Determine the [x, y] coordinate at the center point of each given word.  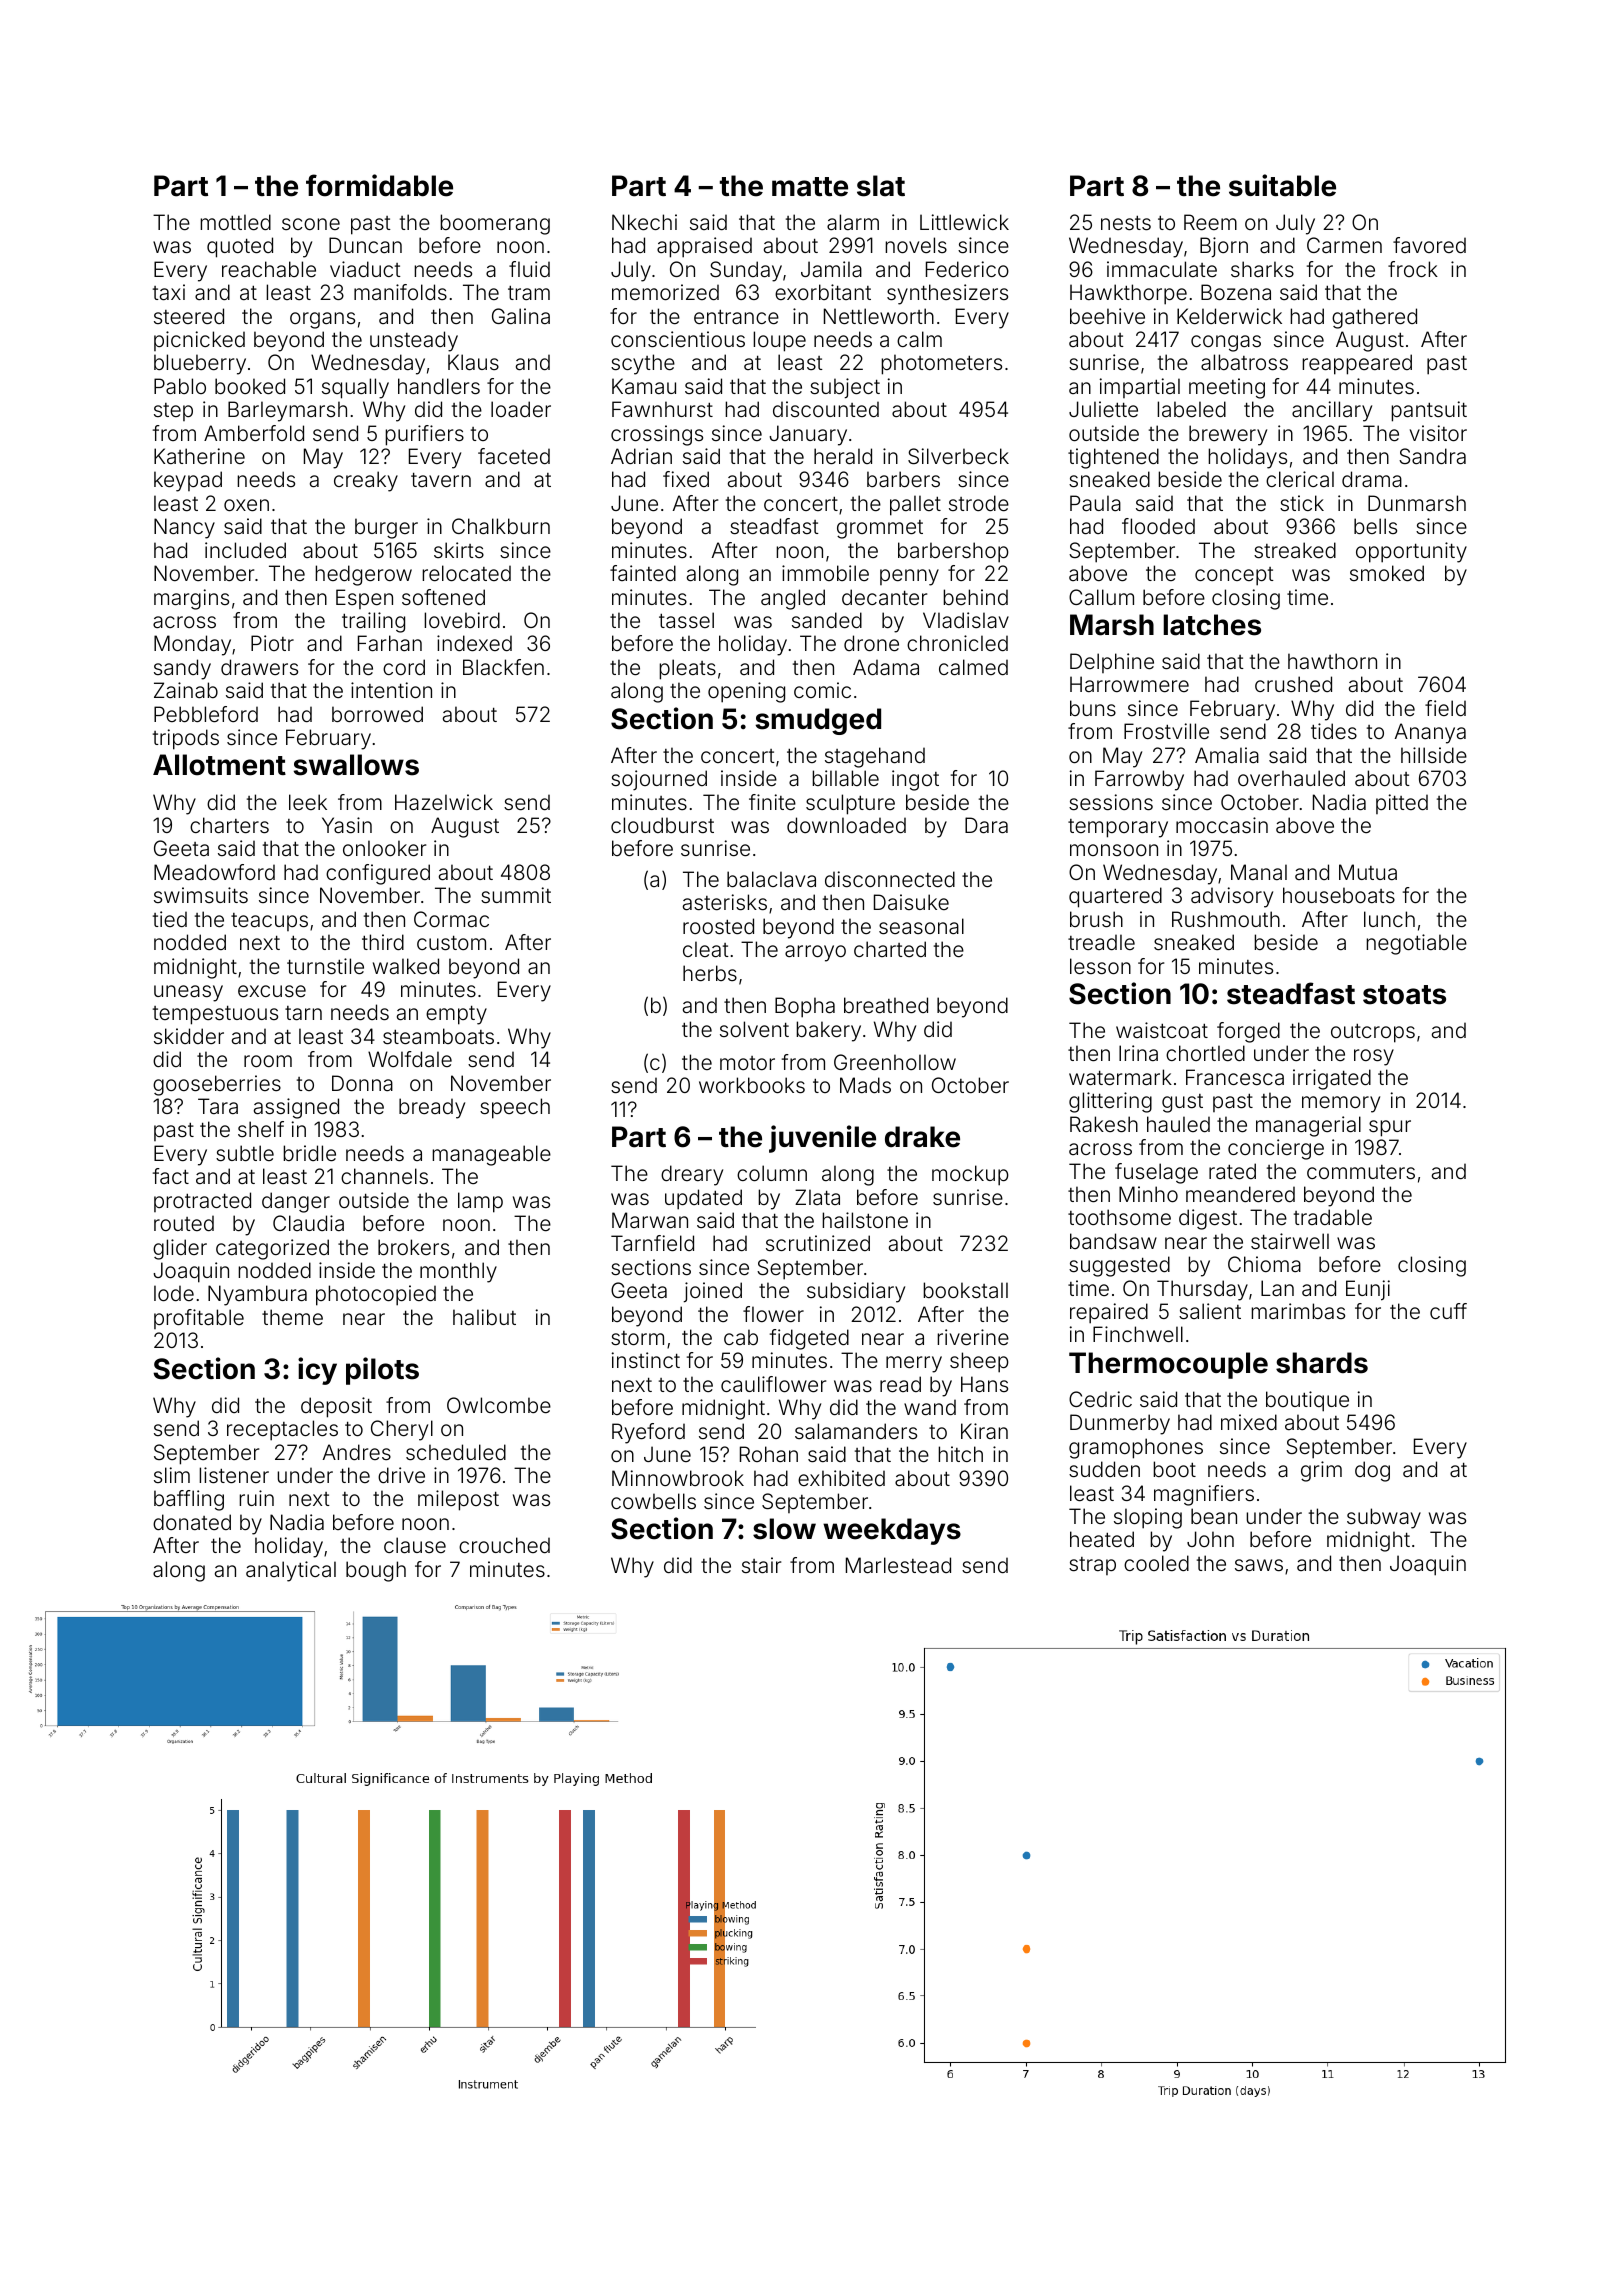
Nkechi [644, 222]
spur [1390, 1128]
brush [1096, 919]
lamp [480, 1202]
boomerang [495, 224]
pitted [1402, 804]
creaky [366, 481]
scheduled [456, 1452]
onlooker [384, 848]
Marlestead [898, 1565]
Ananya [1430, 733]
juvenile [822, 1139]
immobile [825, 573]
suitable [1282, 185]
